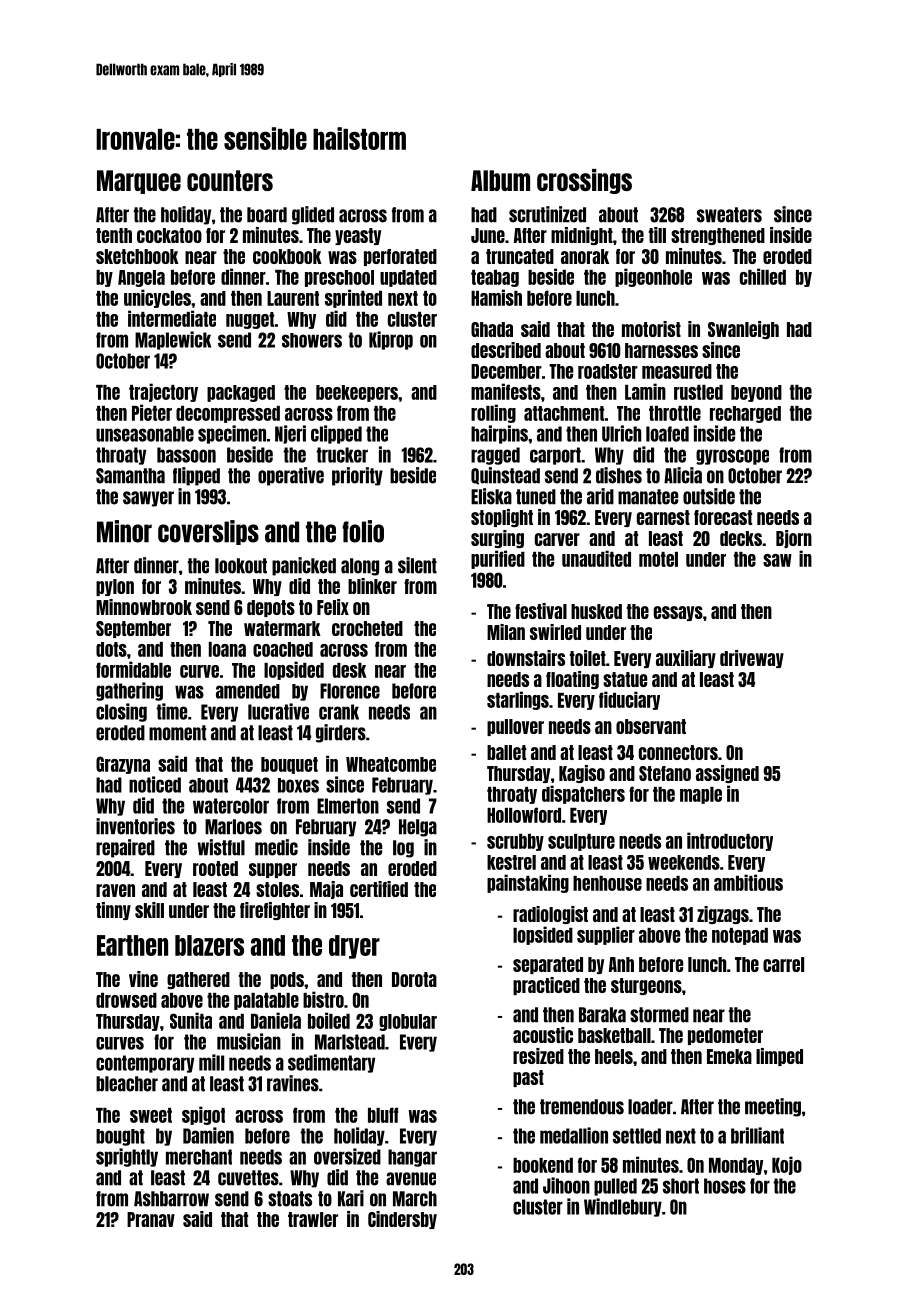 The image size is (908, 1316). What do you see at coordinates (621, 433) in the screenshot?
I see `Ulrich` at bounding box center [621, 433].
